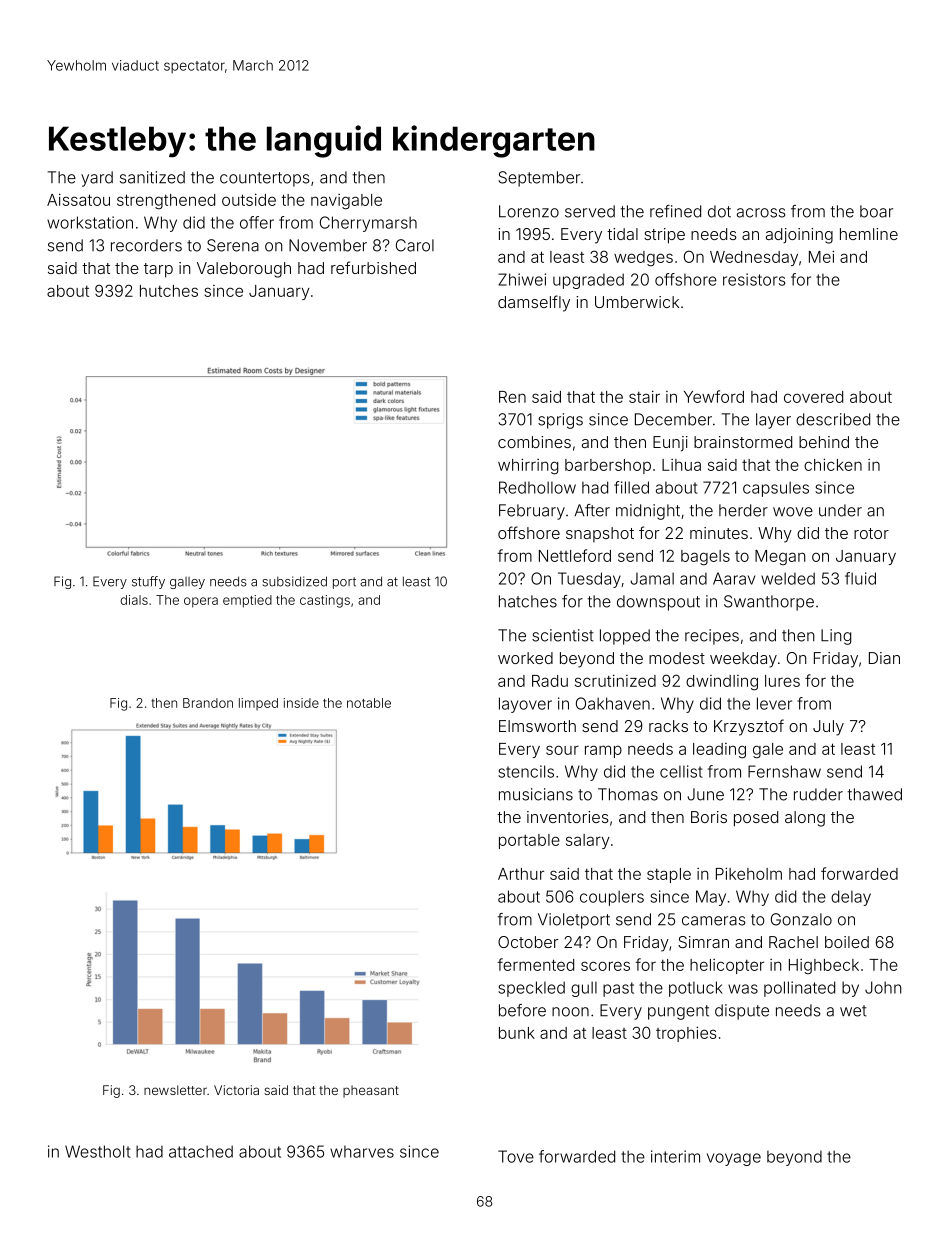  What do you see at coordinates (588, 841) in the screenshot?
I see `salary` at bounding box center [588, 841].
